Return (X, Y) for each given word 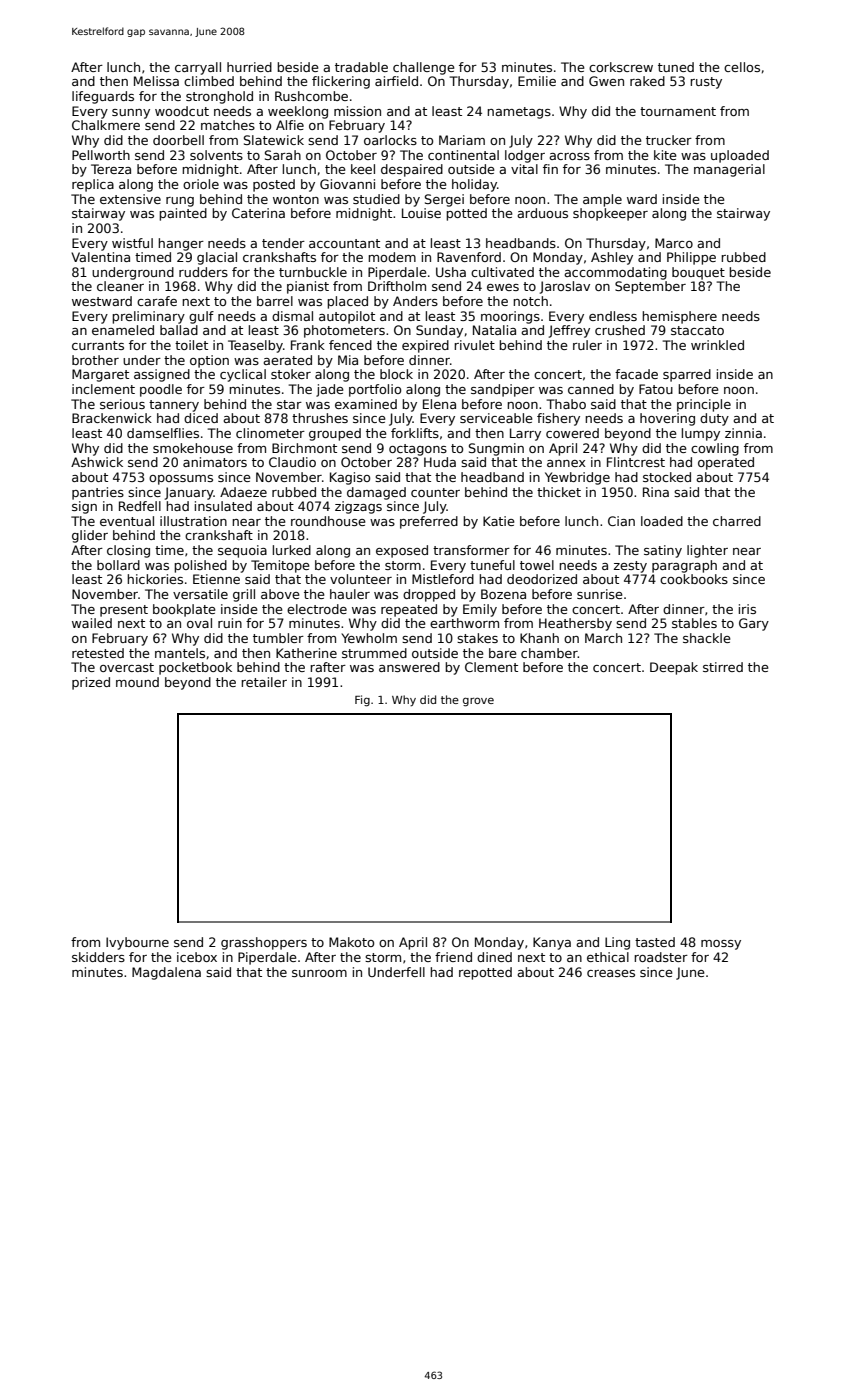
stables (694, 623)
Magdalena (166, 973)
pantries (98, 493)
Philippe (691, 258)
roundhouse (328, 521)
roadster (661, 957)
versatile (200, 594)
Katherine (306, 653)
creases (611, 973)
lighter (707, 551)
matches (228, 125)
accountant (344, 243)
